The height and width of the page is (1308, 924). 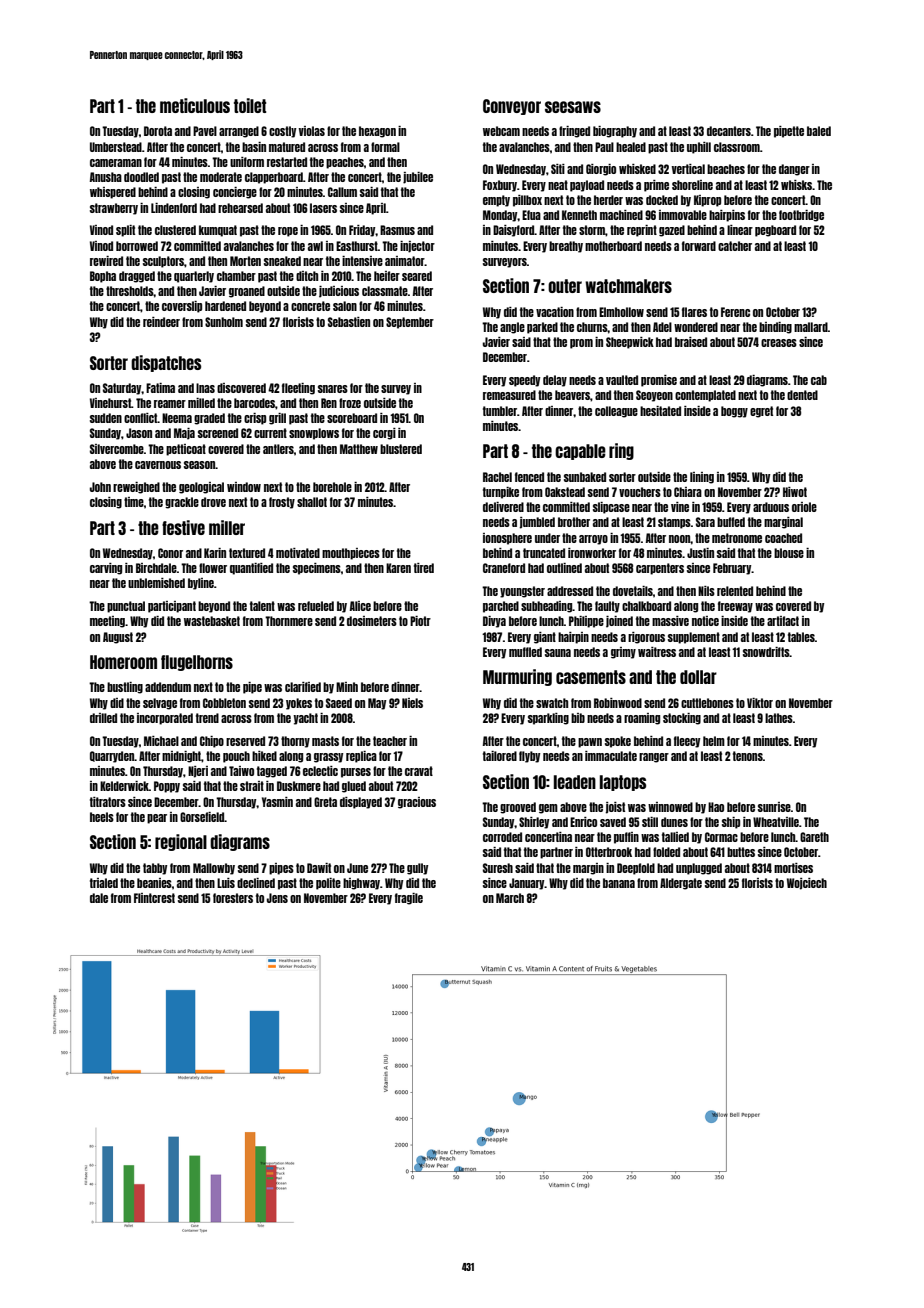 I want to click on Karen, so click(x=398, y=568).
